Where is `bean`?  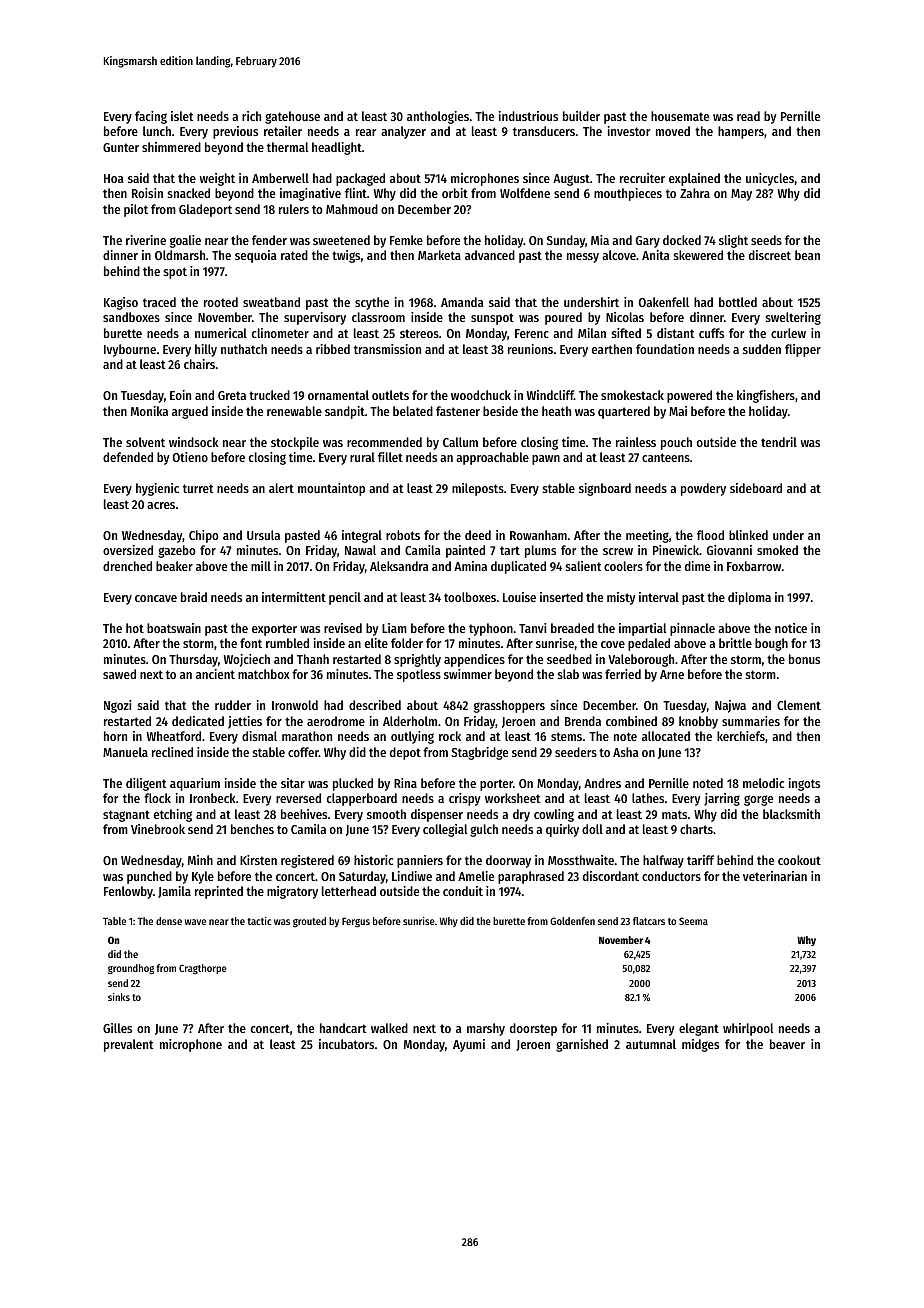
bean is located at coordinates (807, 255).
